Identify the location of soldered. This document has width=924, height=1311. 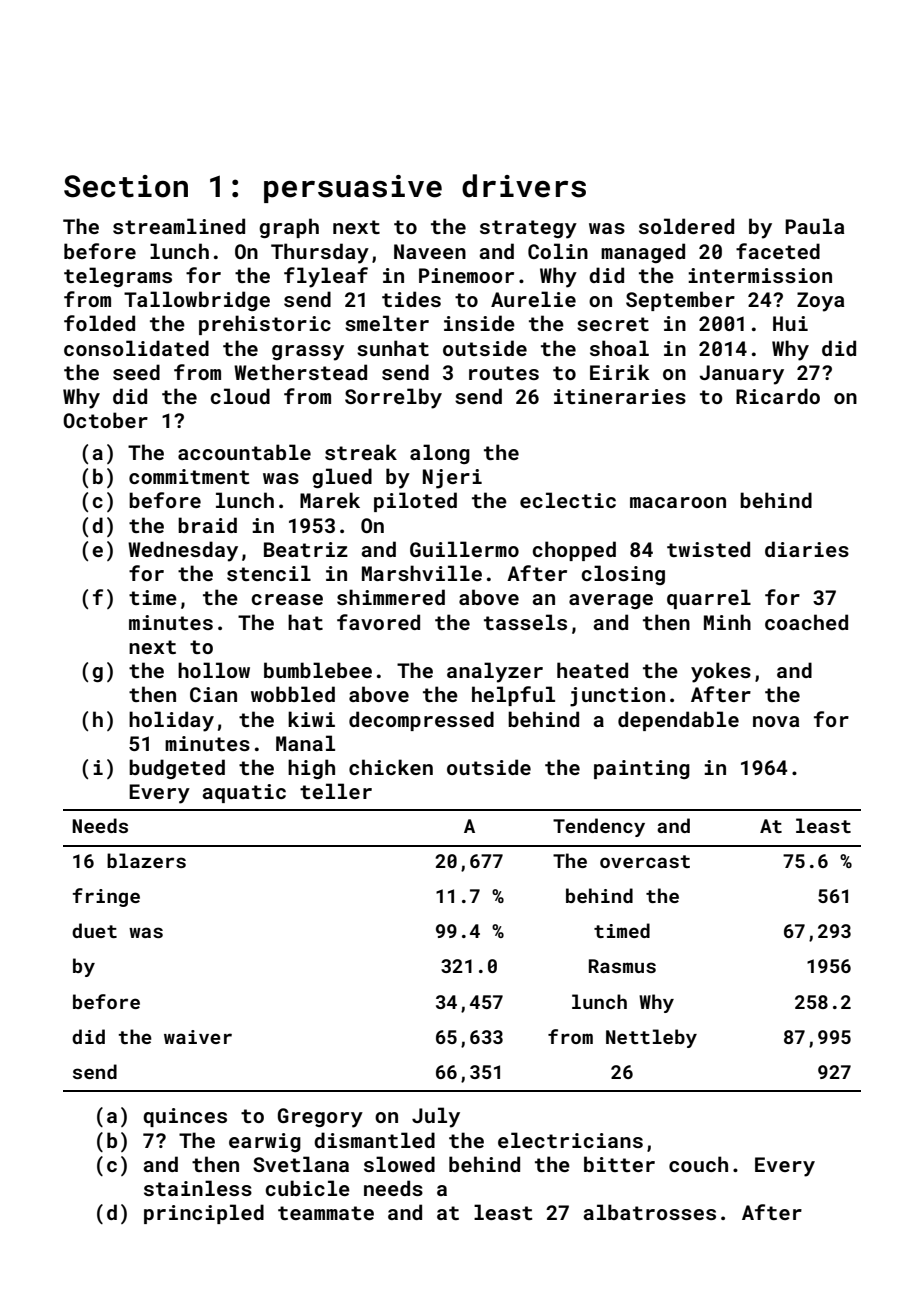
(686, 226).
